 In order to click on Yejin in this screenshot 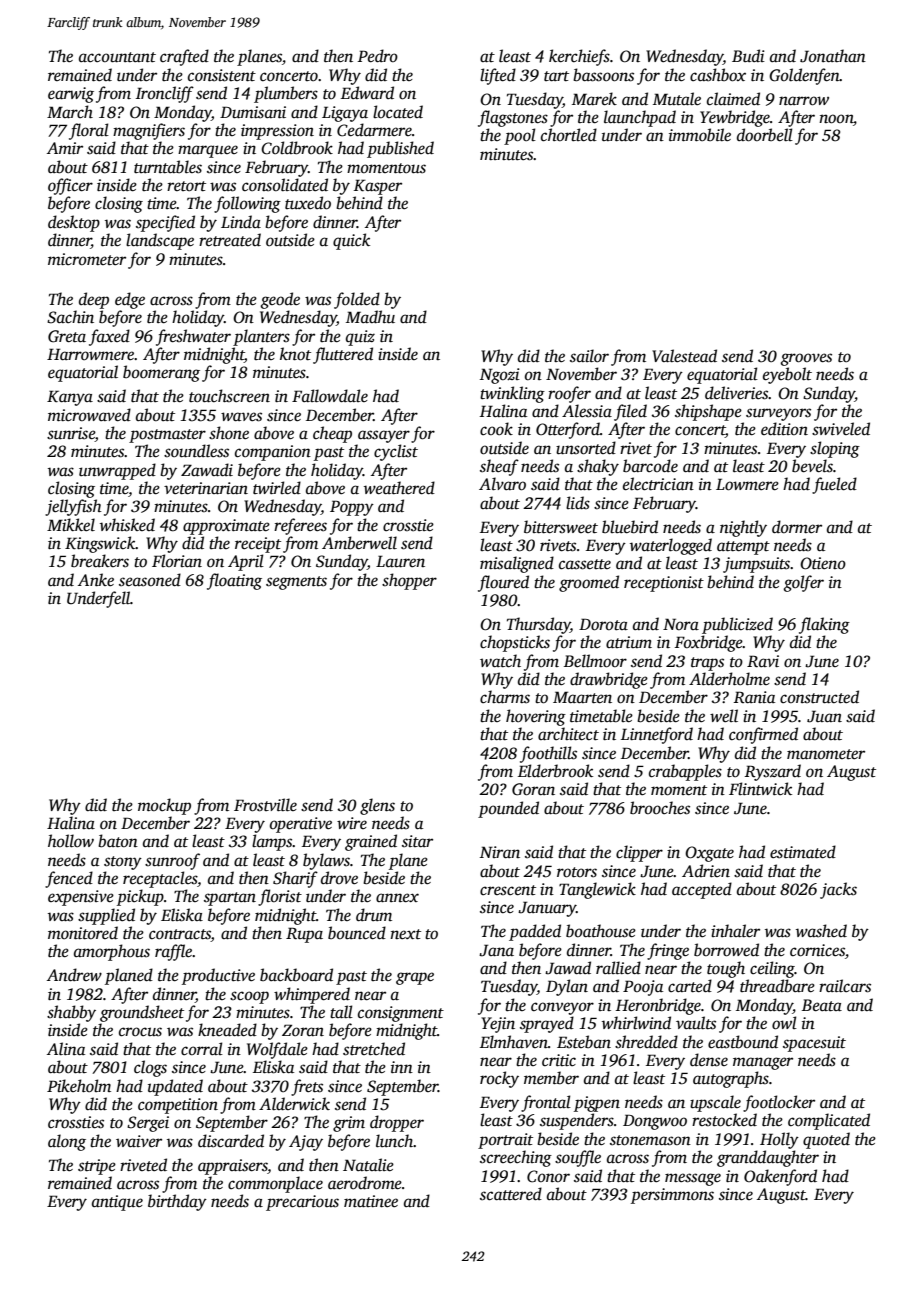, I will do `click(498, 1025)`.
